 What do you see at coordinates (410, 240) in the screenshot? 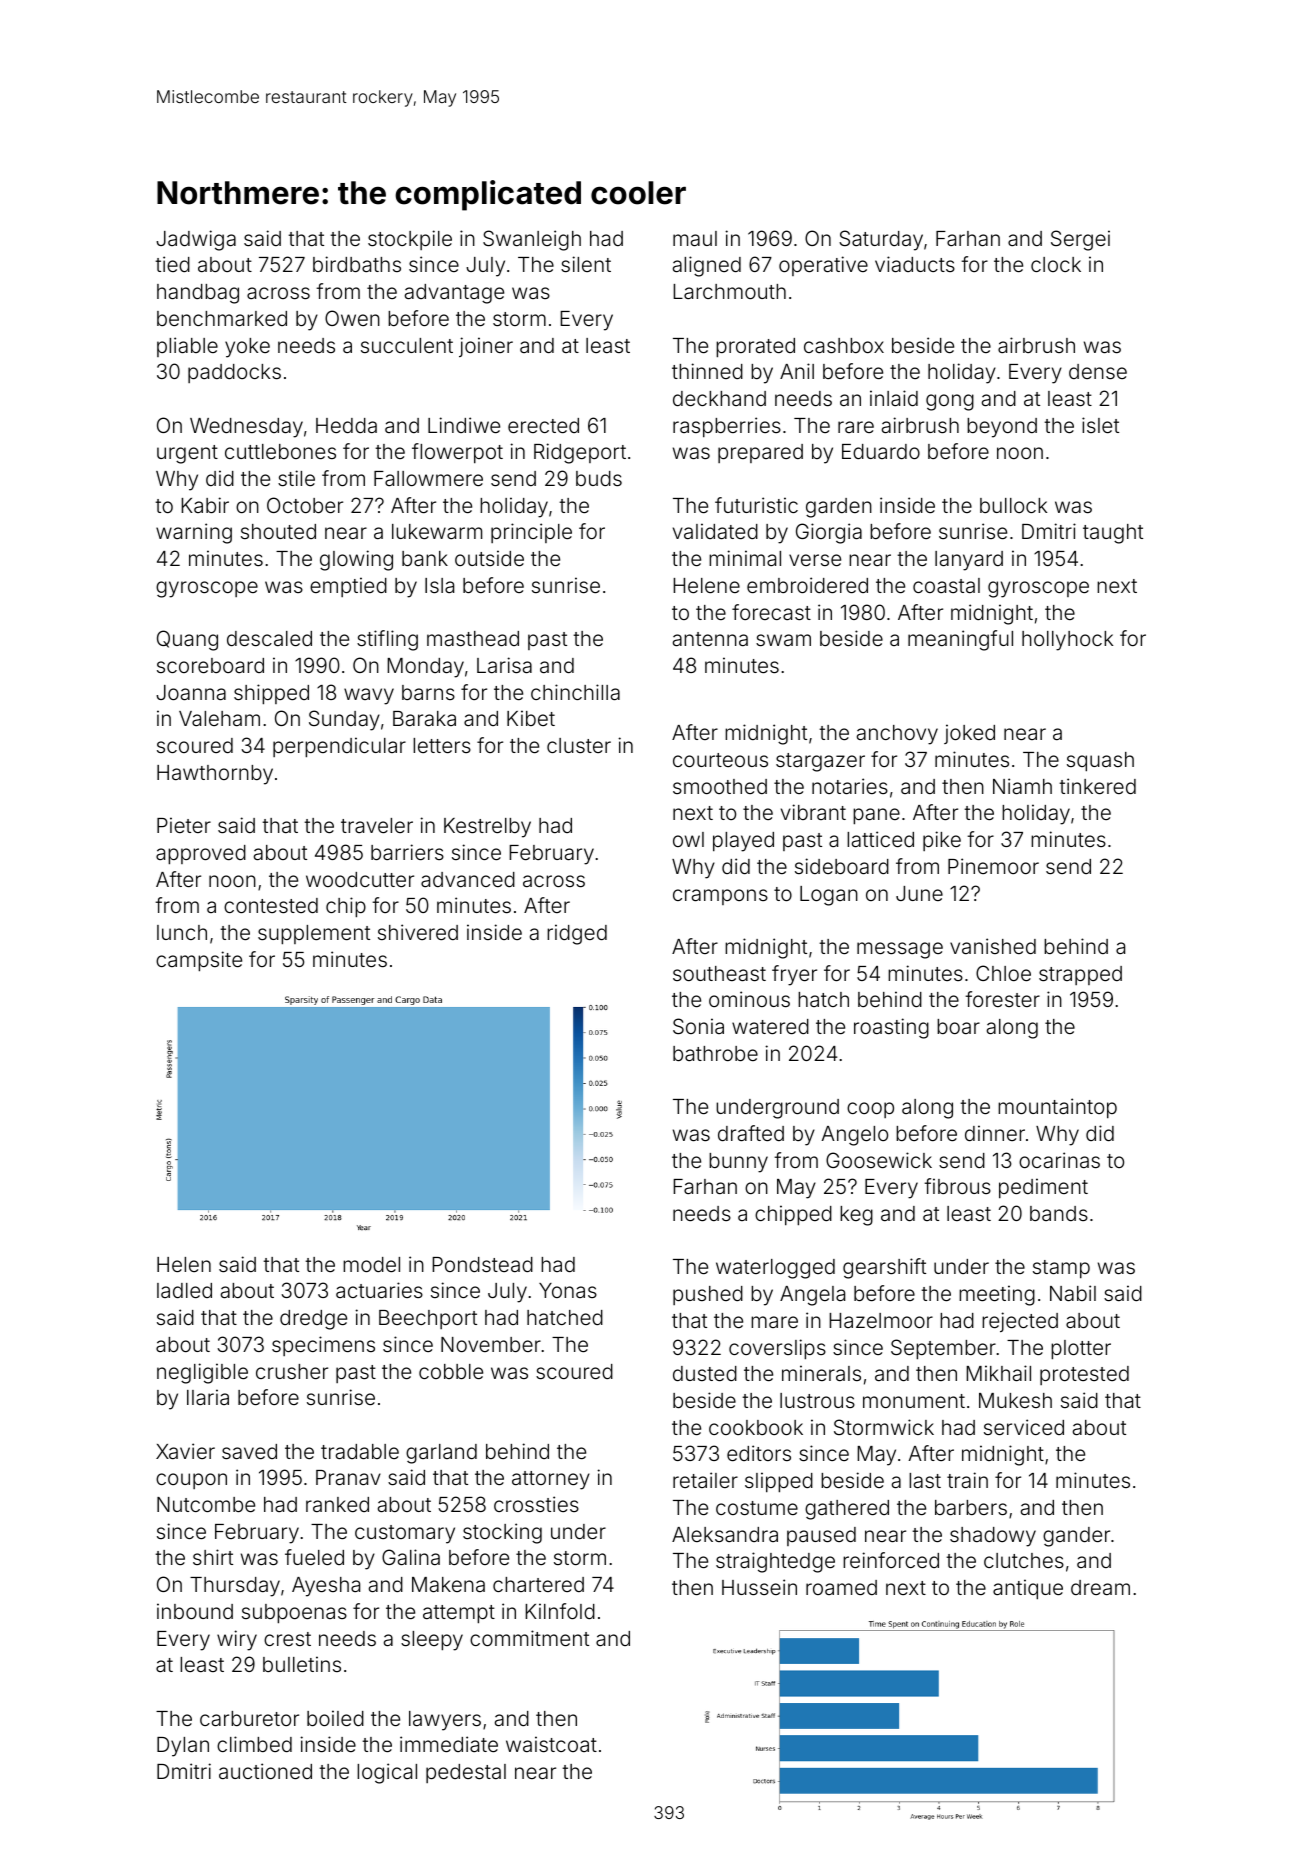
I see `stockpile` at bounding box center [410, 240].
